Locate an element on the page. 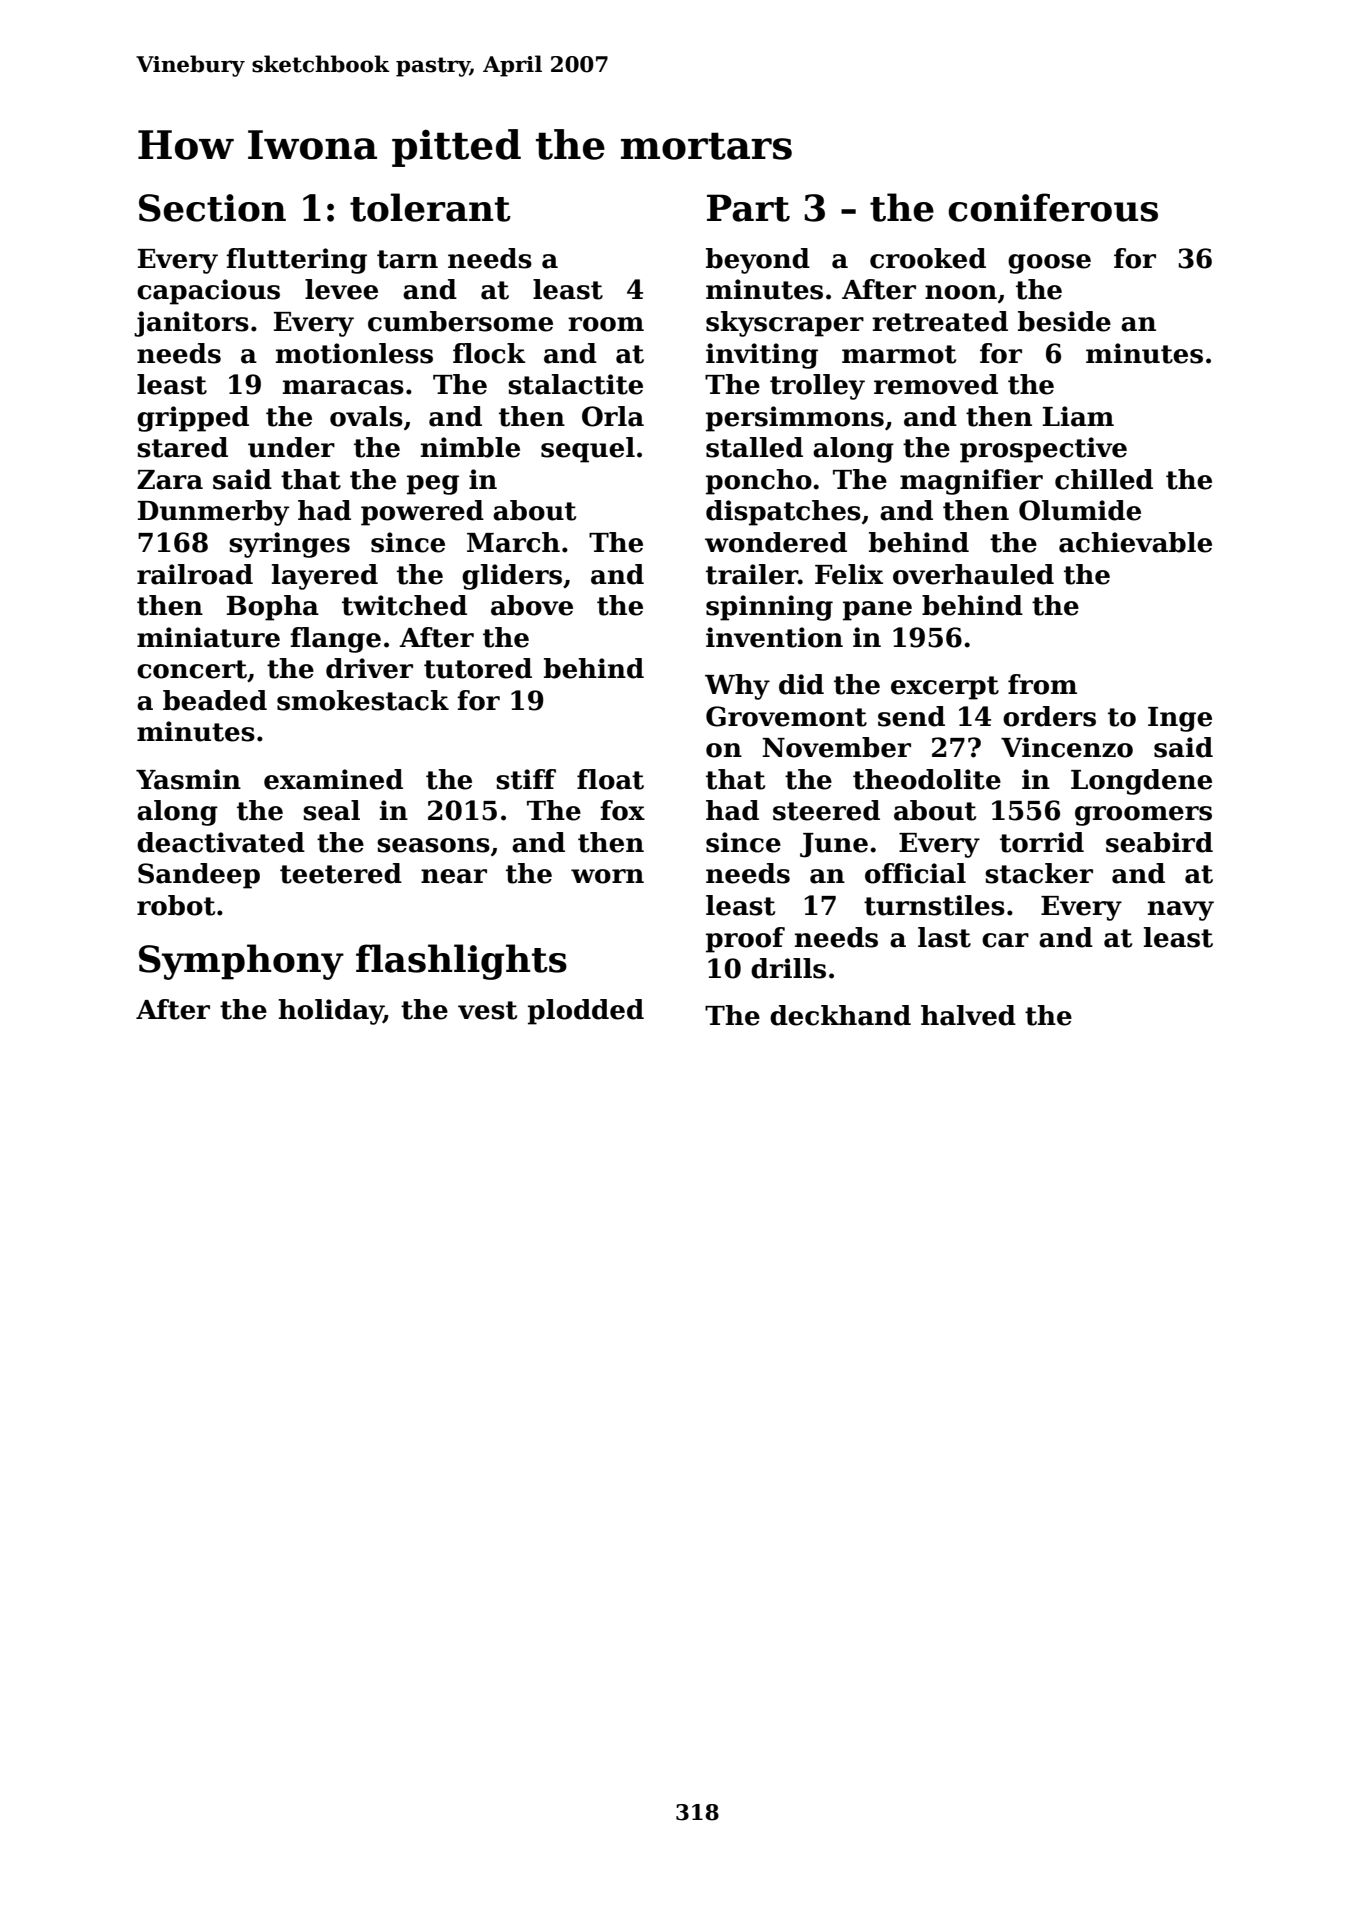 This image has width=1350, height=1910. stalactite is located at coordinates (575, 384).
